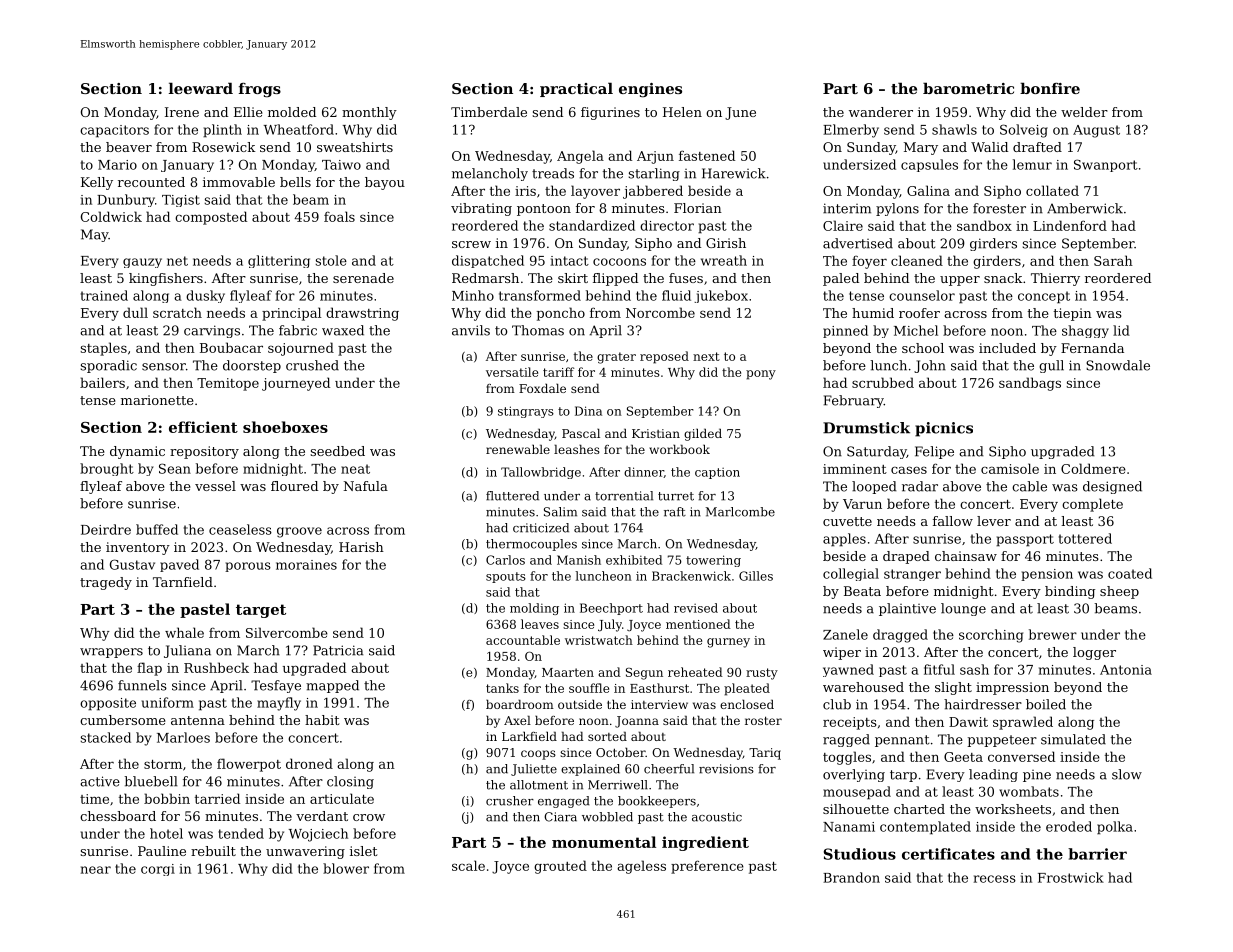 This screenshot has height=952, width=1233. What do you see at coordinates (331, 260) in the screenshot?
I see `stole` at bounding box center [331, 260].
